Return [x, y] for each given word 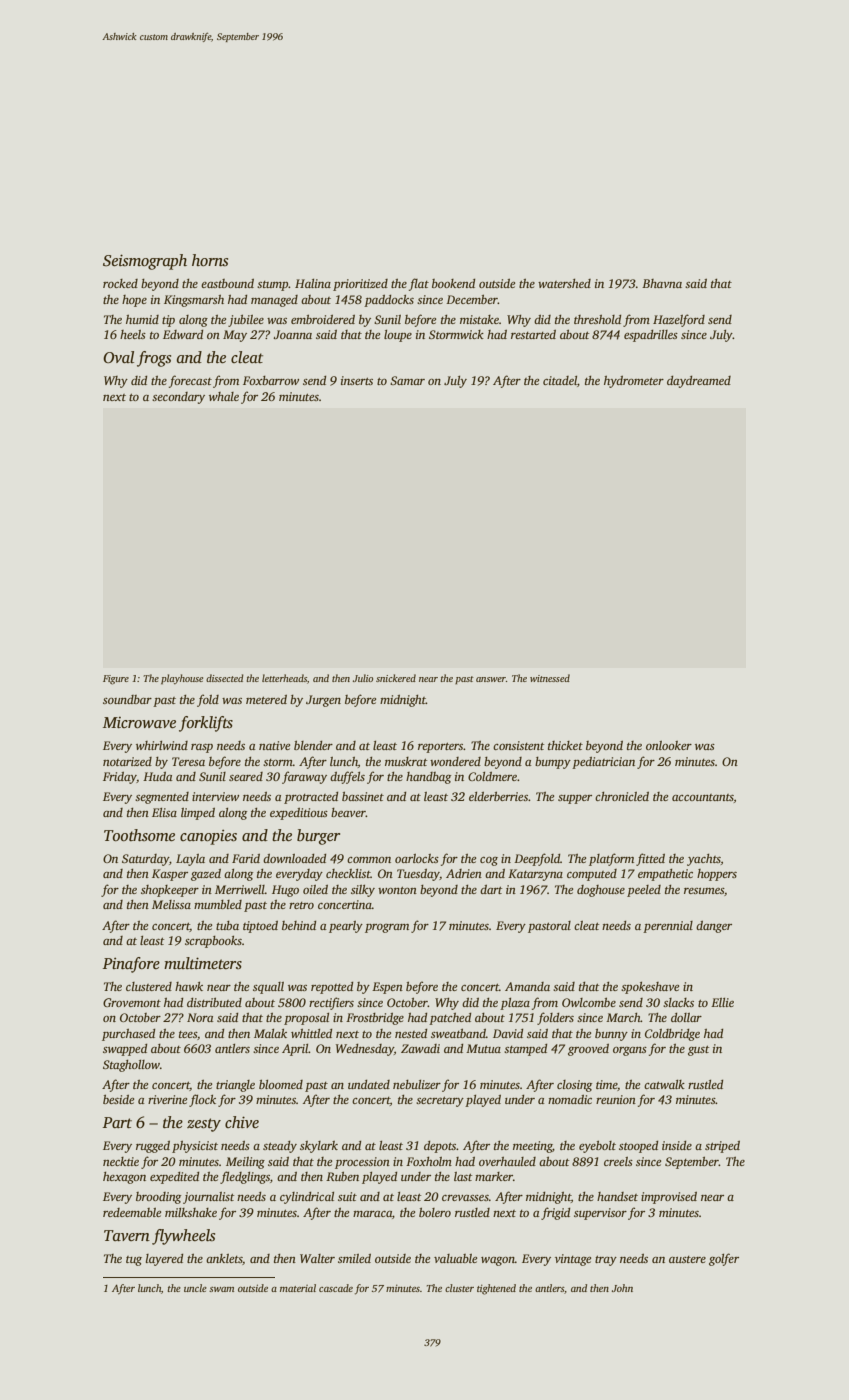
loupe [398, 336]
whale [224, 396]
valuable [455, 1258]
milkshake [191, 1212]
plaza [515, 1004]
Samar [407, 380]
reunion [616, 1099]
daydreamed [699, 382]
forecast [190, 381]
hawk [189, 986]
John [622, 1288]
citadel [560, 380]
